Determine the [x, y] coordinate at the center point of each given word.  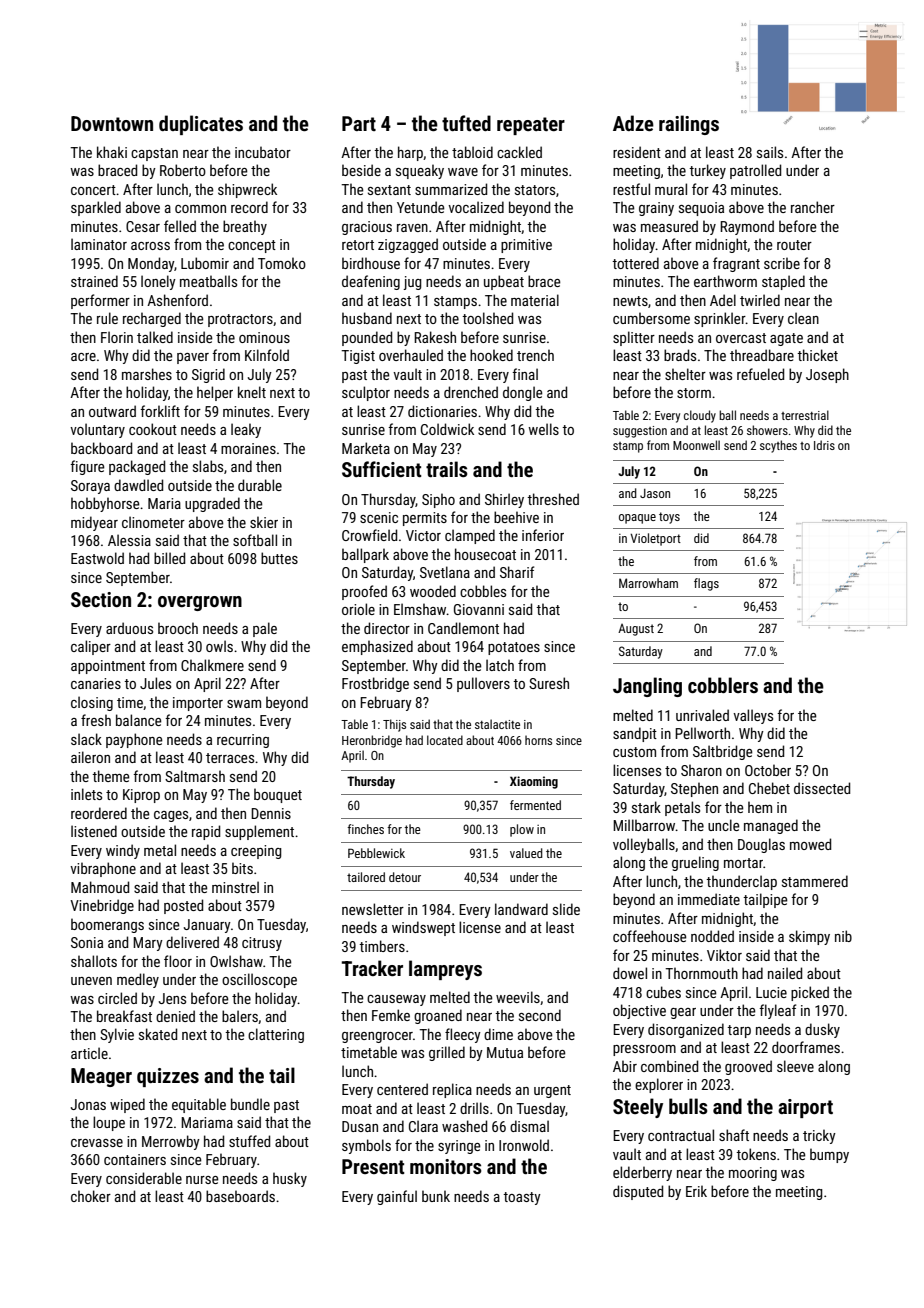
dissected [822, 788]
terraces [230, 758]
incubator [263, 152]
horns [538, 740]
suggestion [640, 432]
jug [412, 283]
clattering [276, 1035]
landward [521, 909]
